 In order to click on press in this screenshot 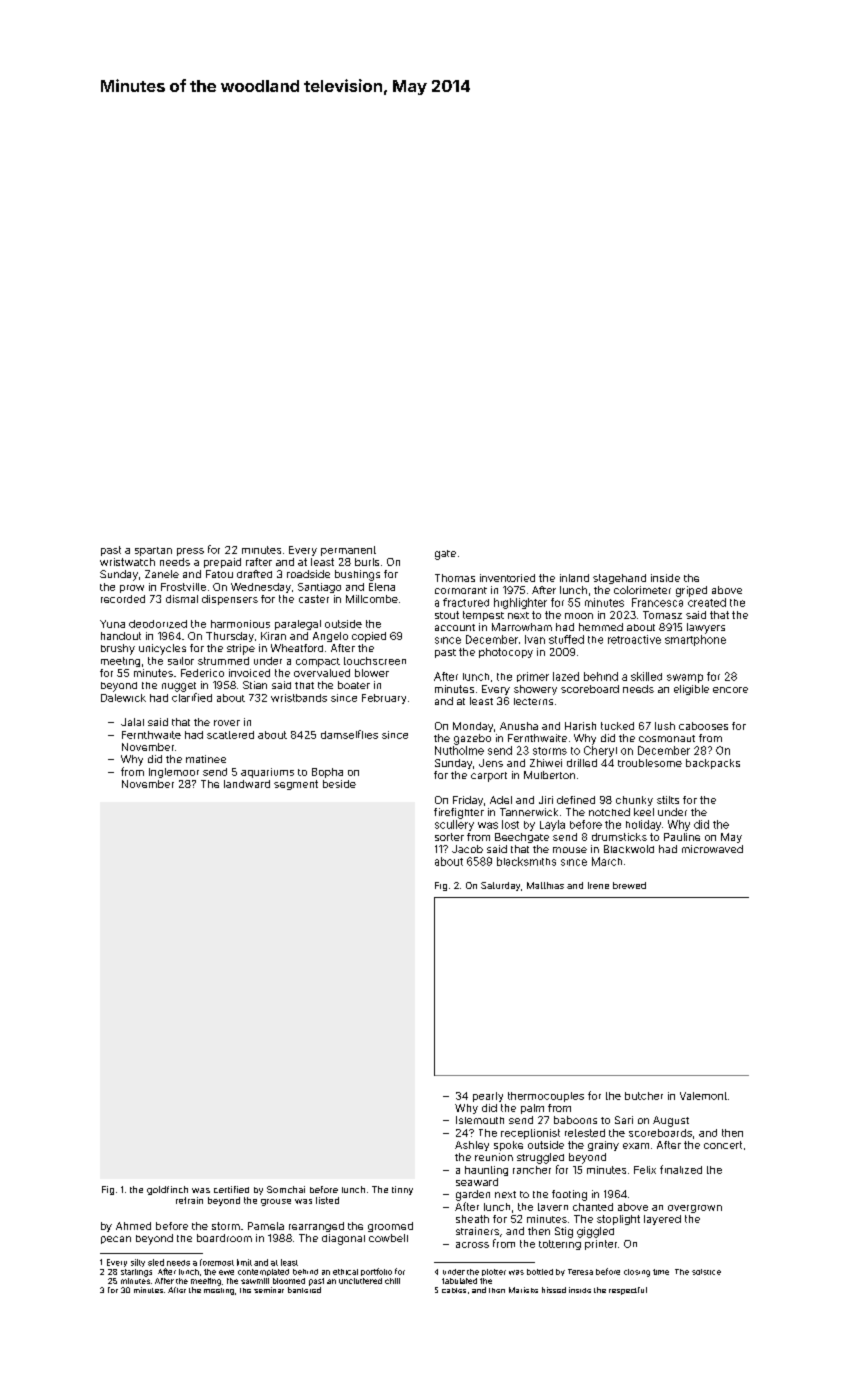, I will do `click(190, 552)`.
